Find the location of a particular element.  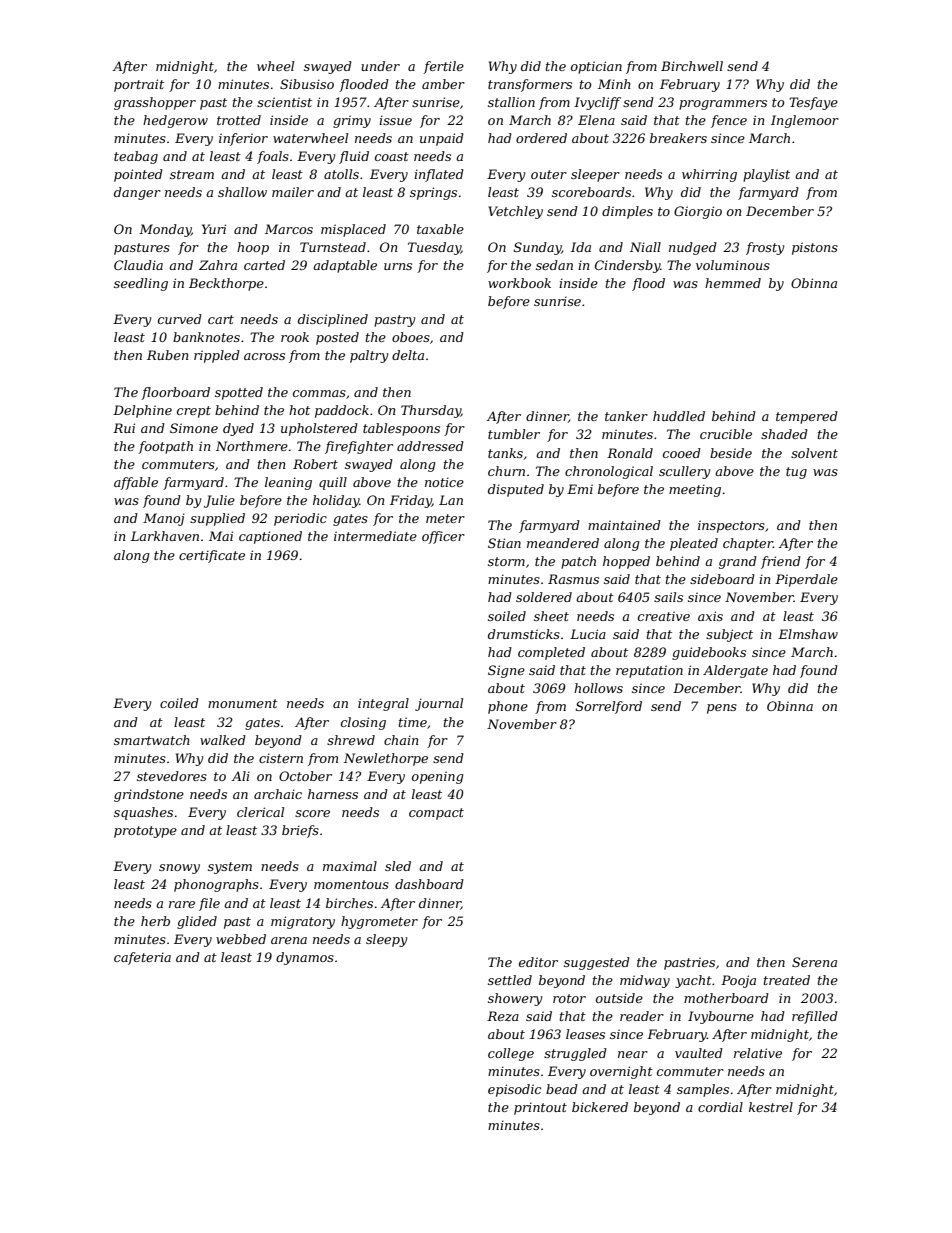

glided is located at coordinates (197, 922).
